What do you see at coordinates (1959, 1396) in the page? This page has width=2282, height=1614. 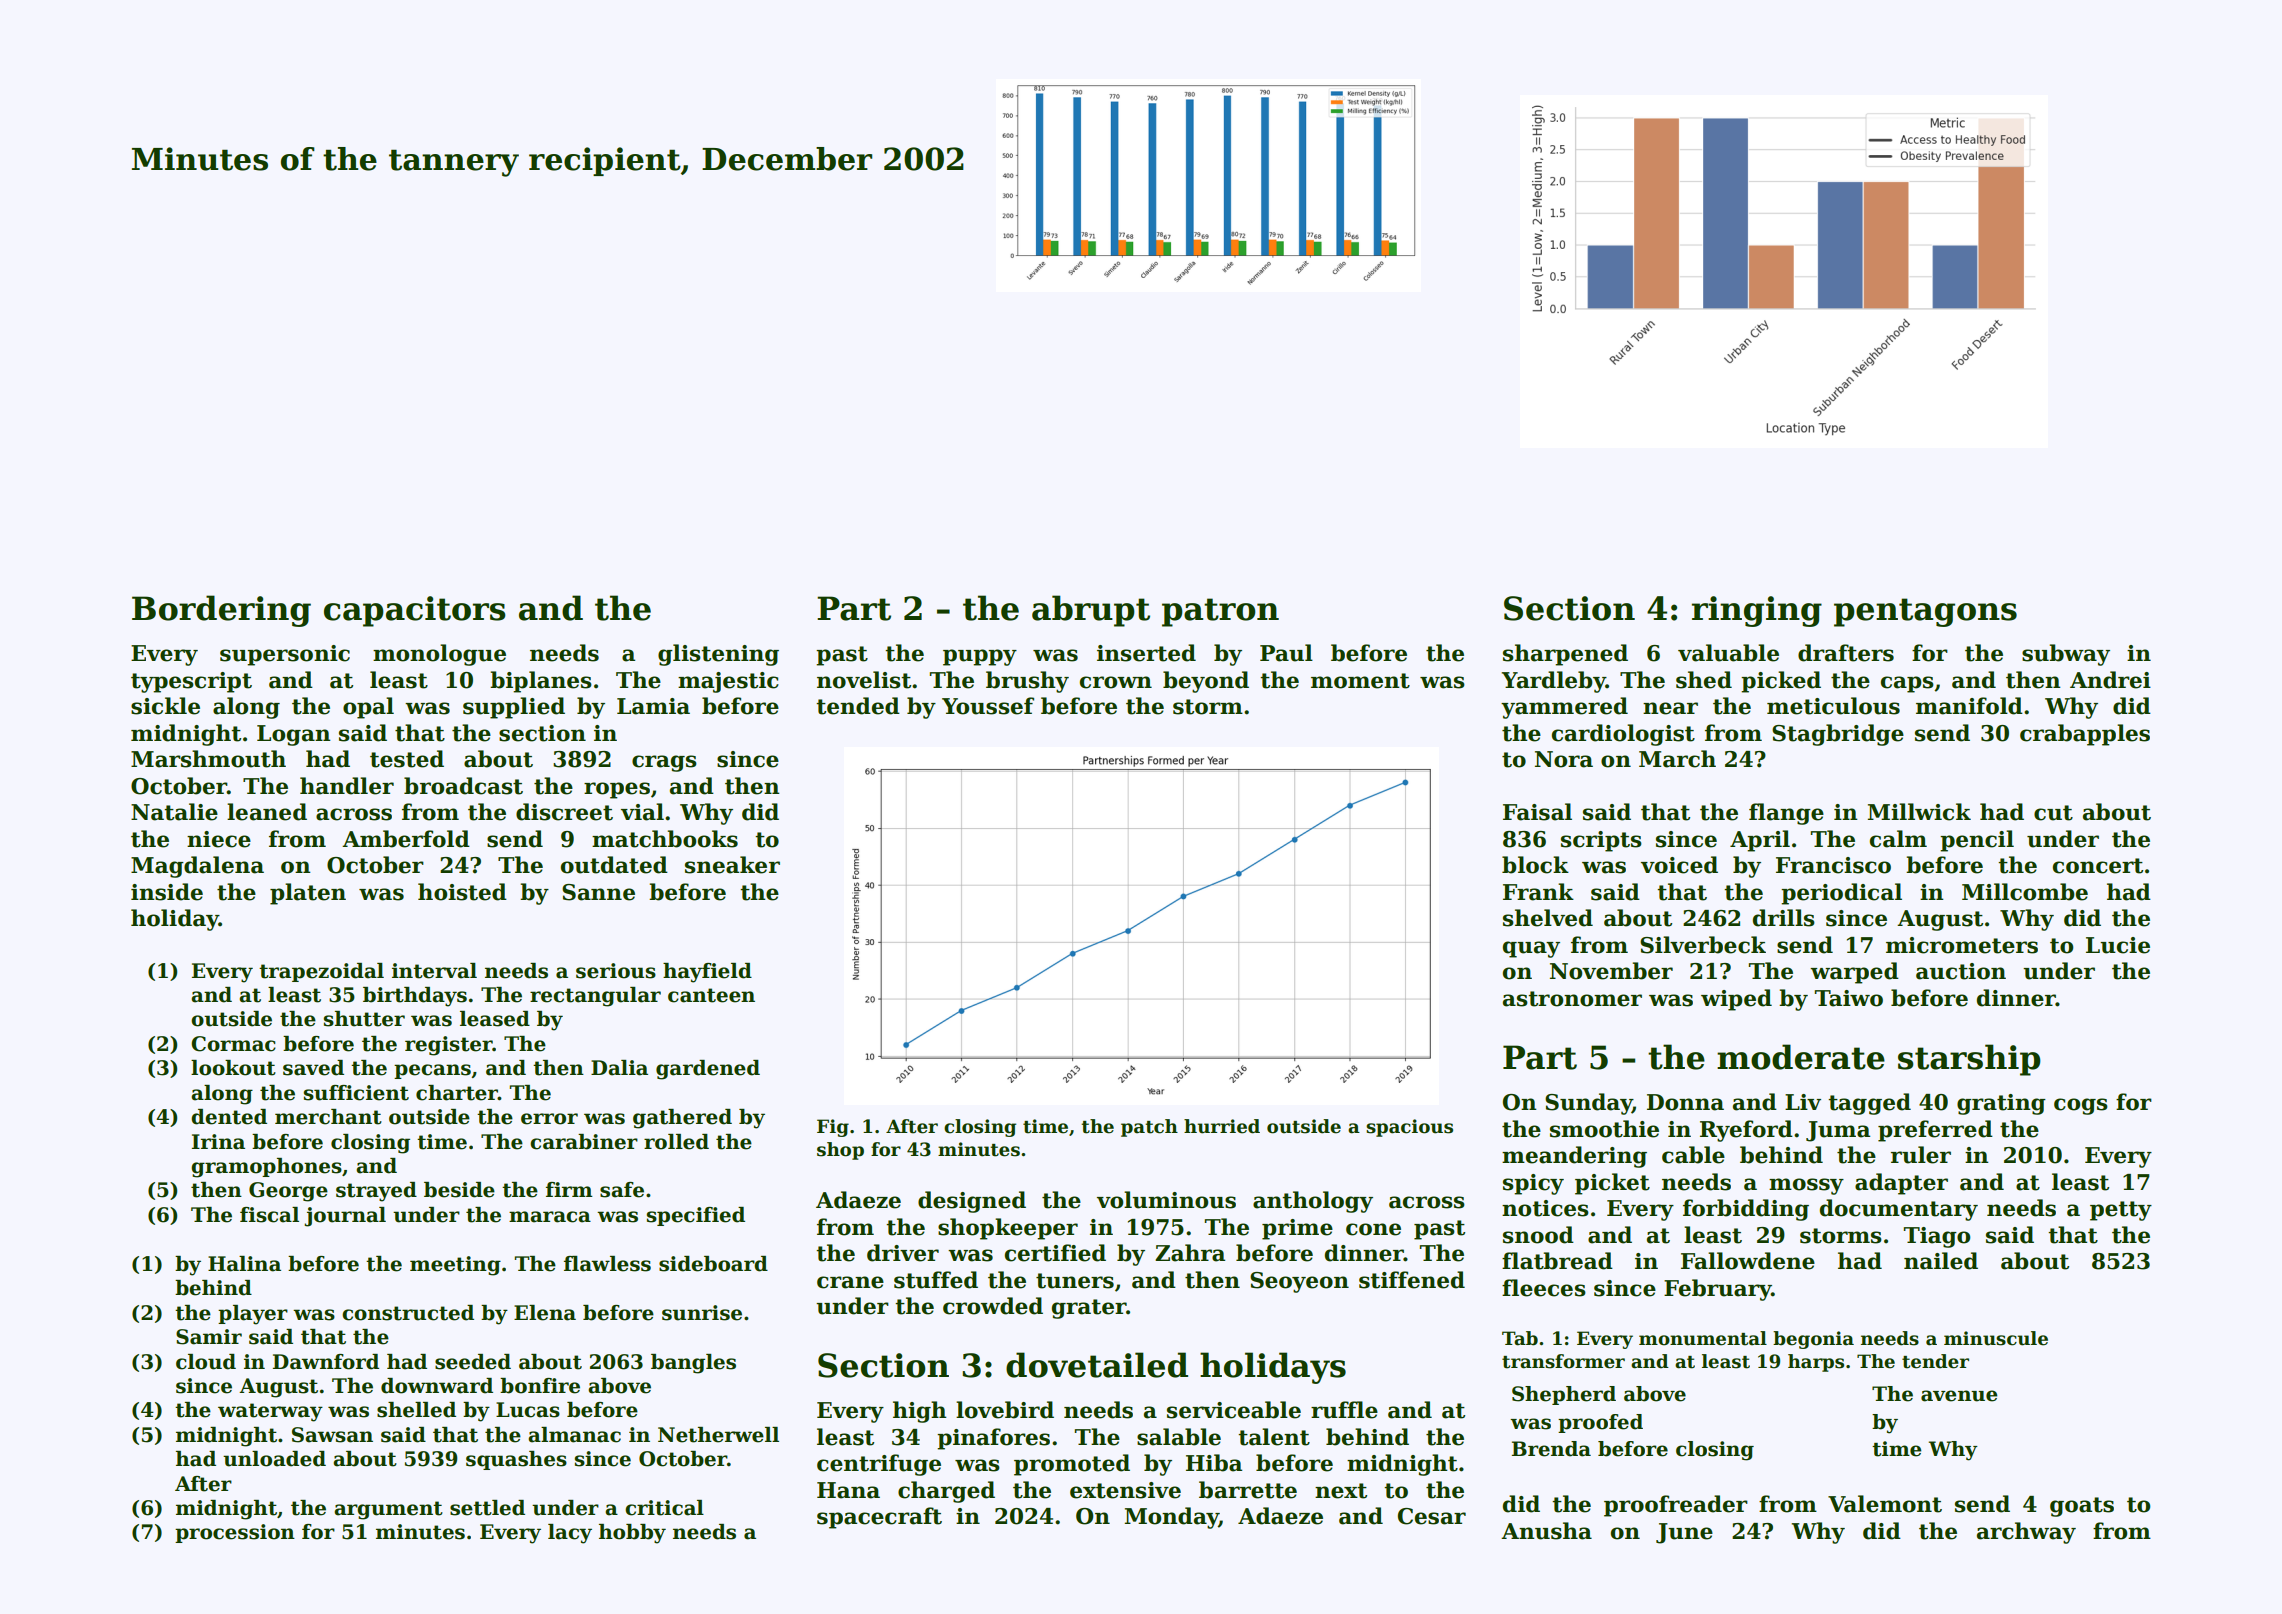 I see `avenue` at bounding box center [1959, 1396].
